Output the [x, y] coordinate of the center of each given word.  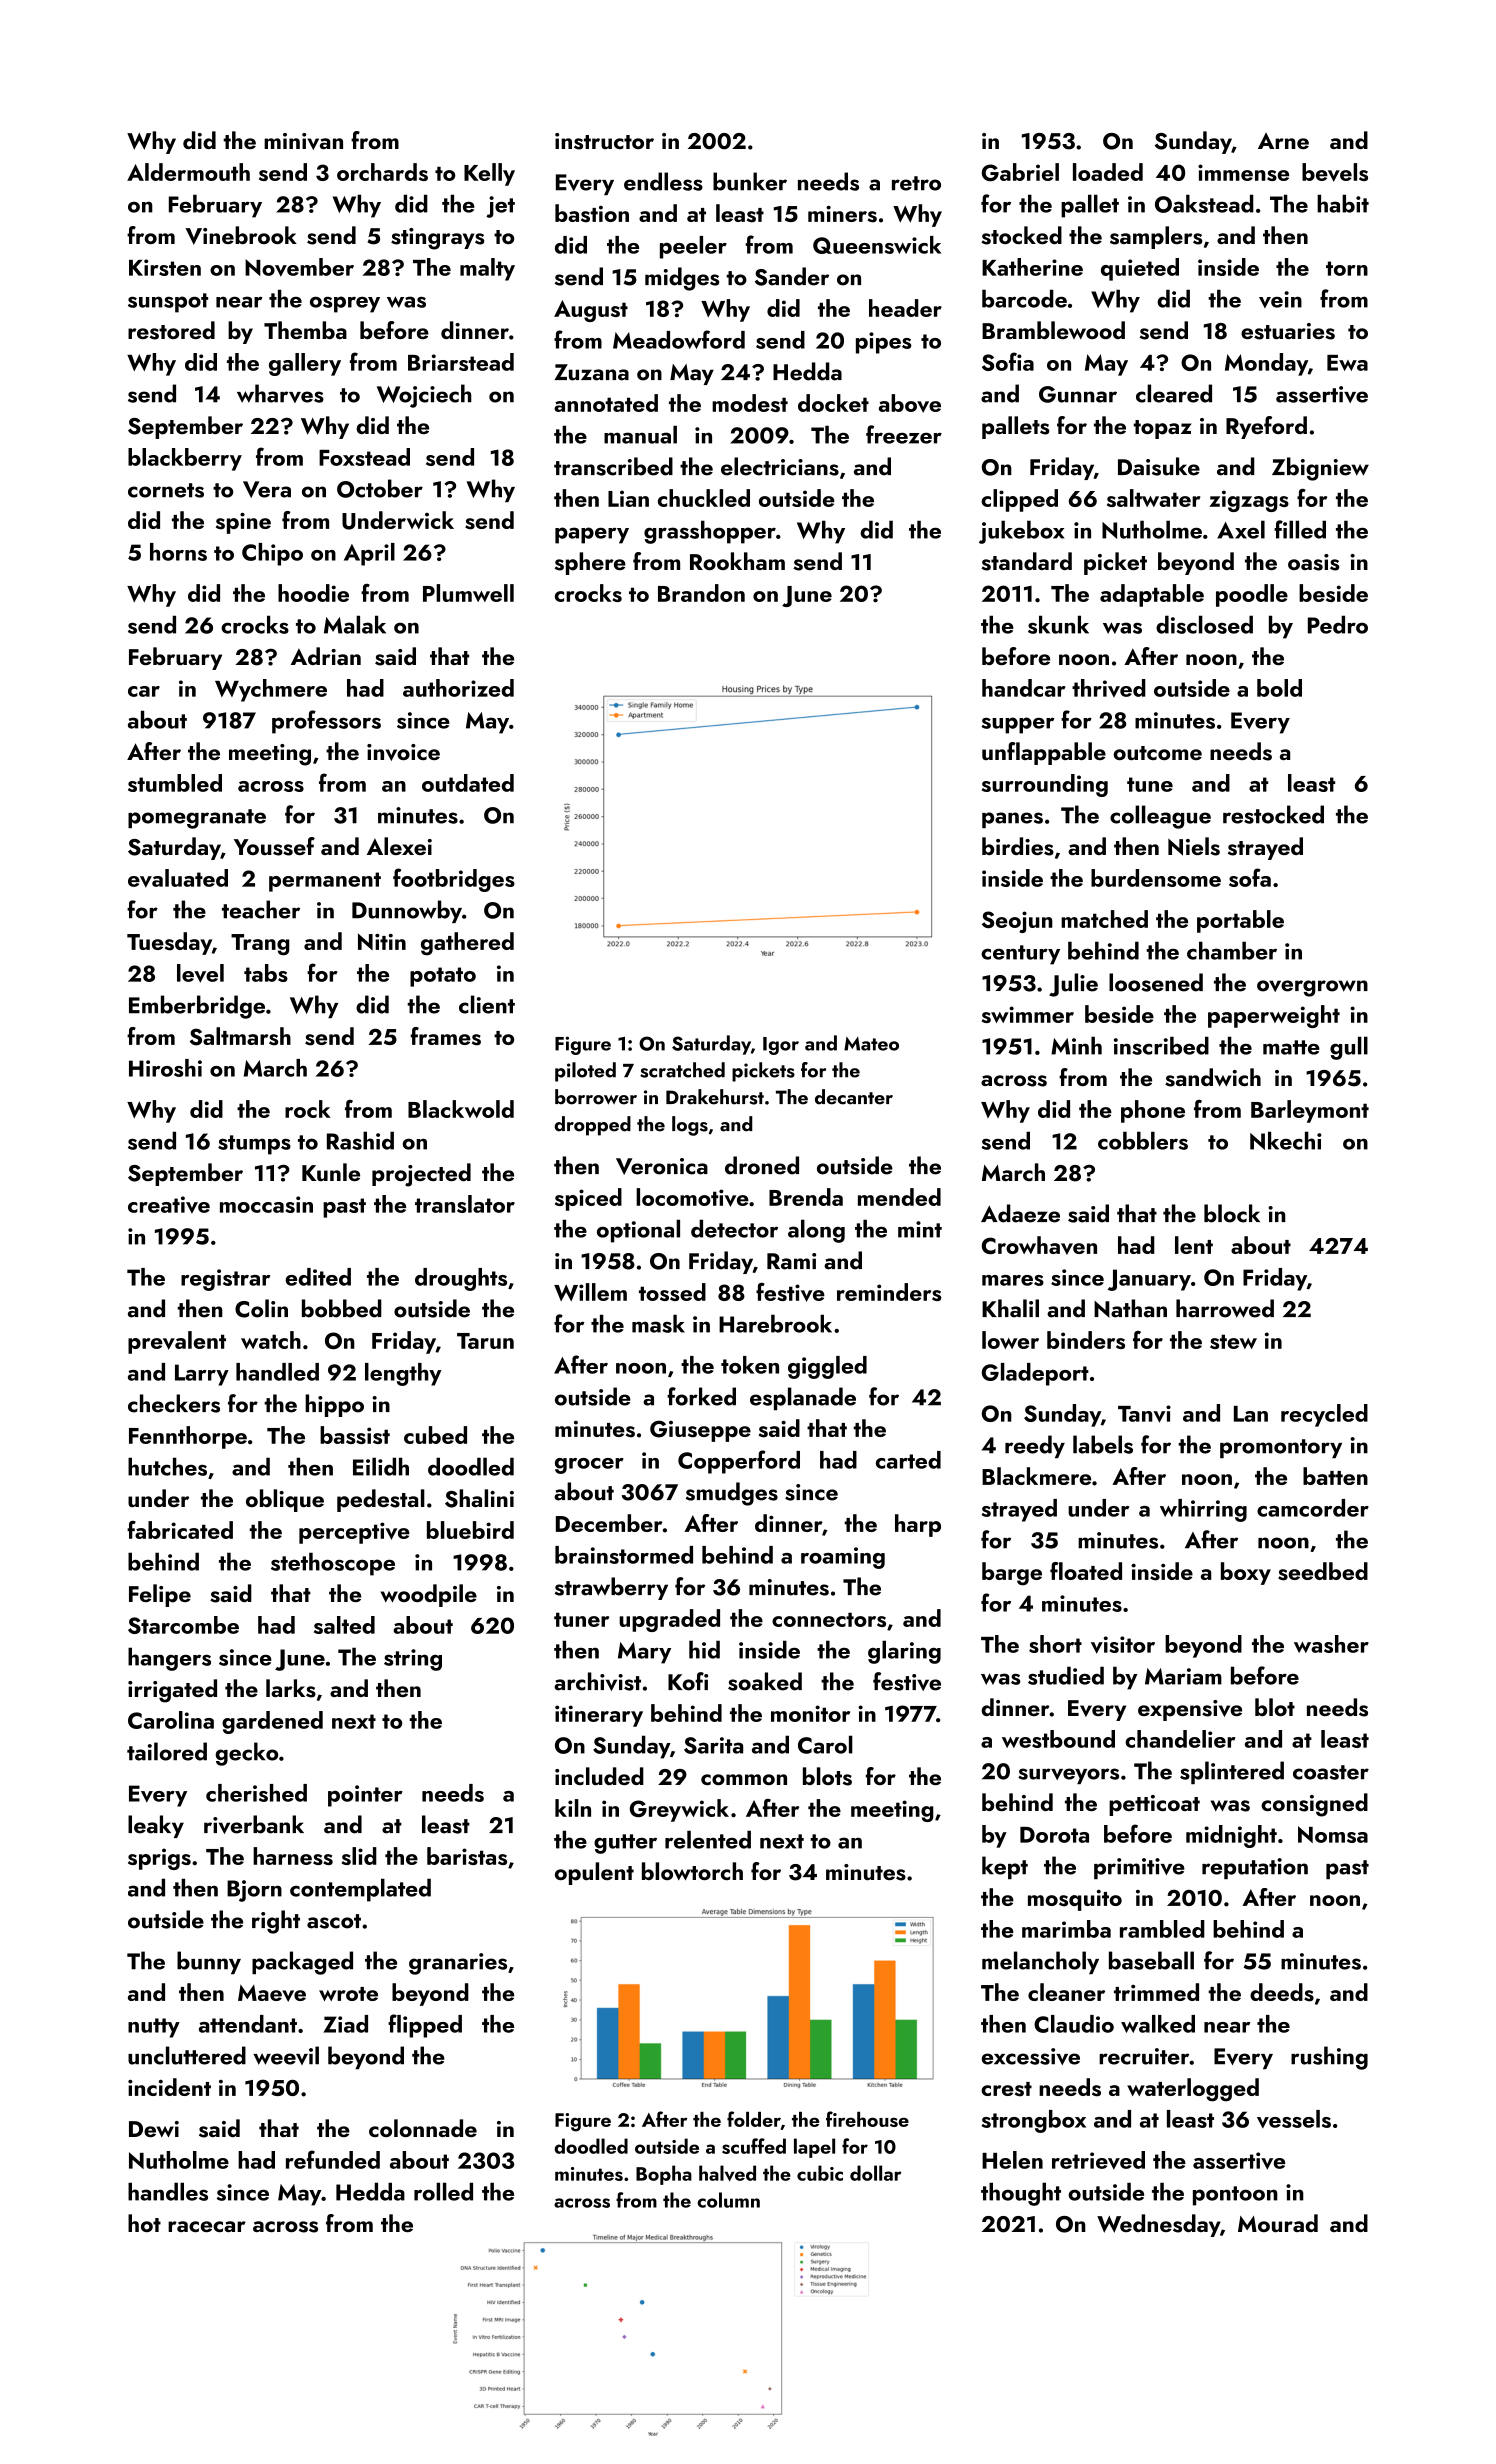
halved [727, 2173]
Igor [781, 1046]
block [1232, 1213]
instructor [604, 141]
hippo [334, 1405]
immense [1243, 172]
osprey [345, 304]
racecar [207, 2226]
